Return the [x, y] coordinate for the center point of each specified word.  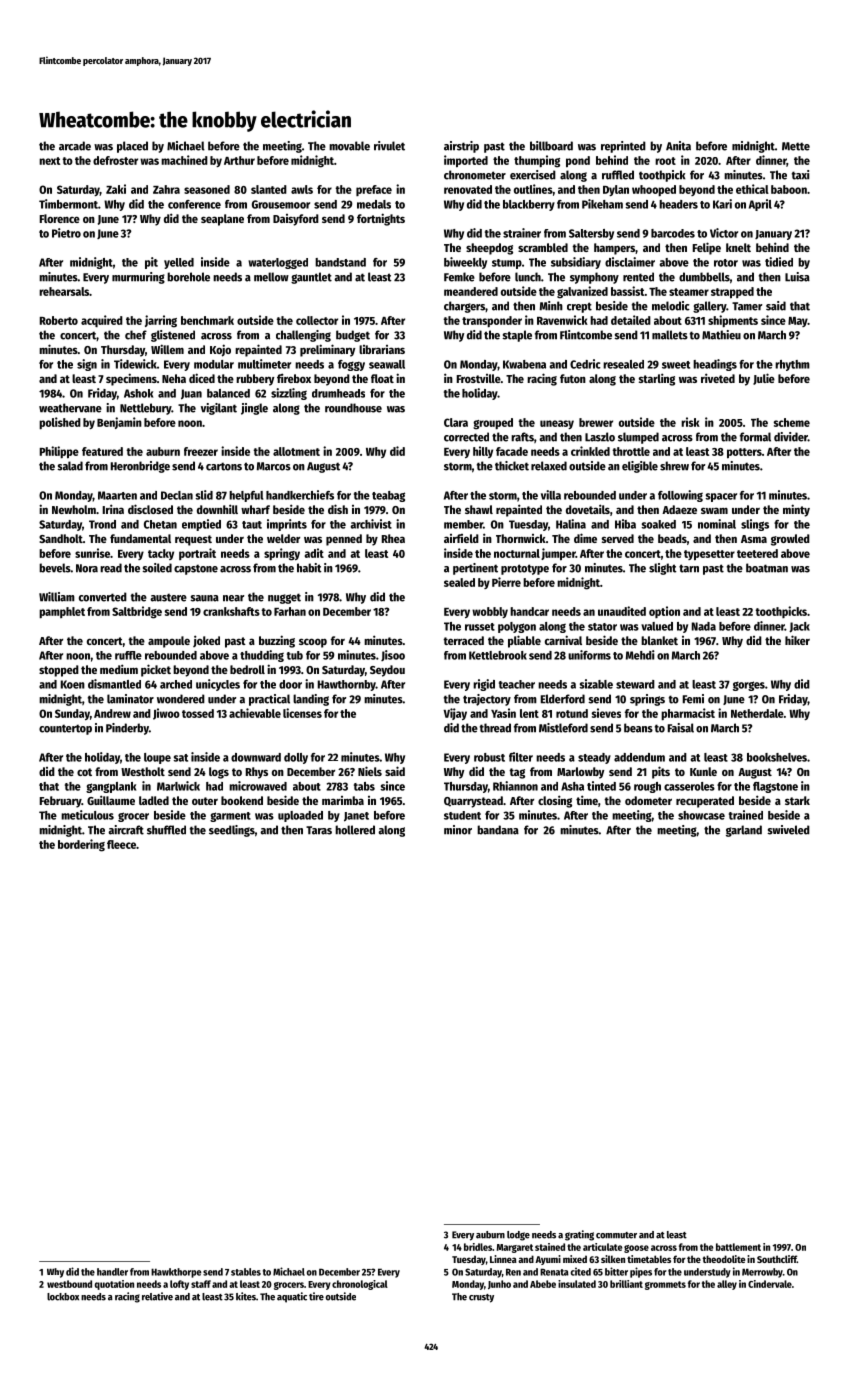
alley [727, 1285]
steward [635, 684]
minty [796, 510]
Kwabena [524, 364]
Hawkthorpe [176, 1273]
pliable [524, 641]
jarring [161, 321]
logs [219, 773]
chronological [360, 1285]
